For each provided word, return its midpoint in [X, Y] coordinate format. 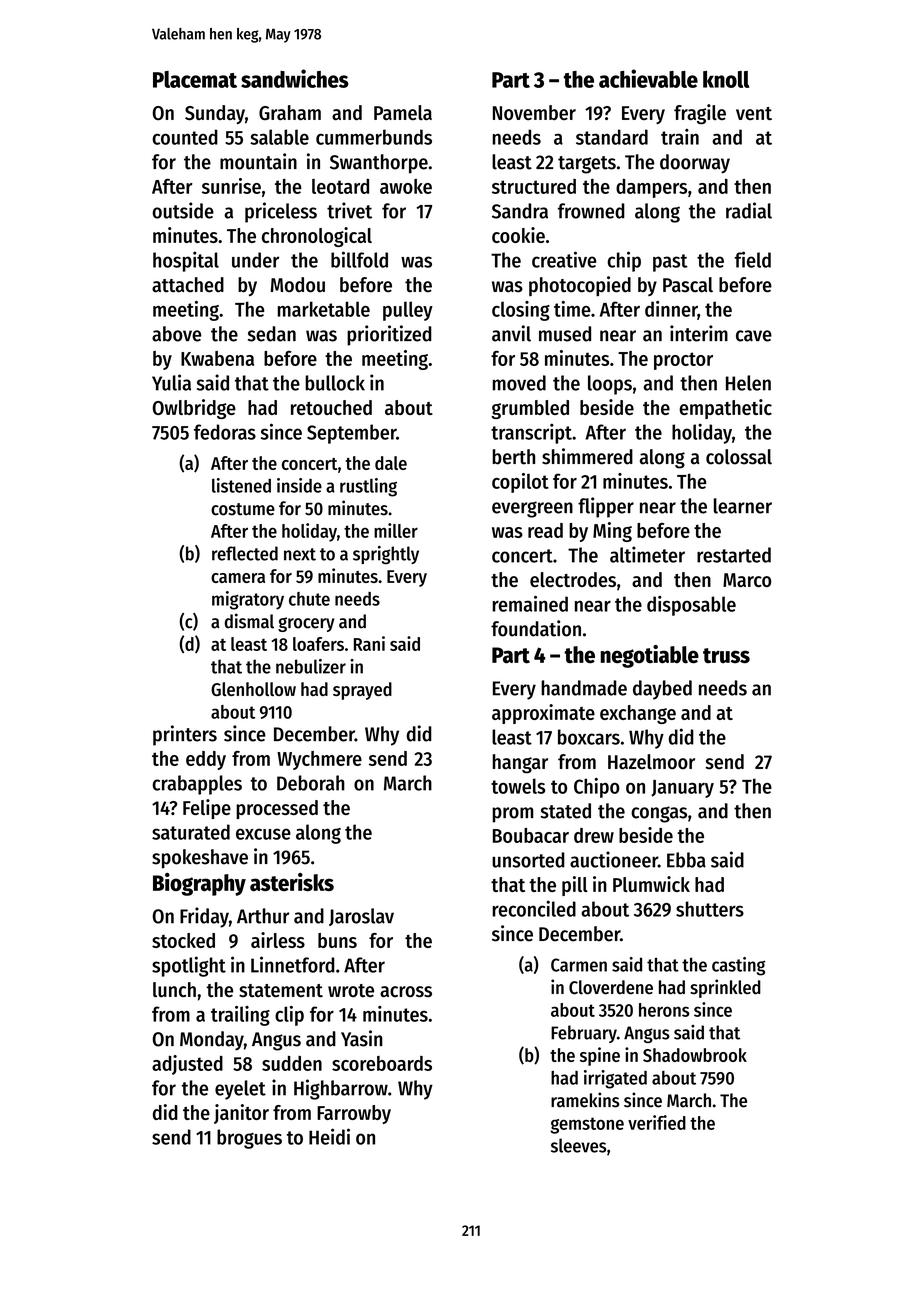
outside [183, 210]
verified [657, 1122]
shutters [710, 909]
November [534, 112]
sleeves [578, 1145]
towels [518, 786]
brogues [249, 1139]
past [670, 263]
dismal [249, 621]
